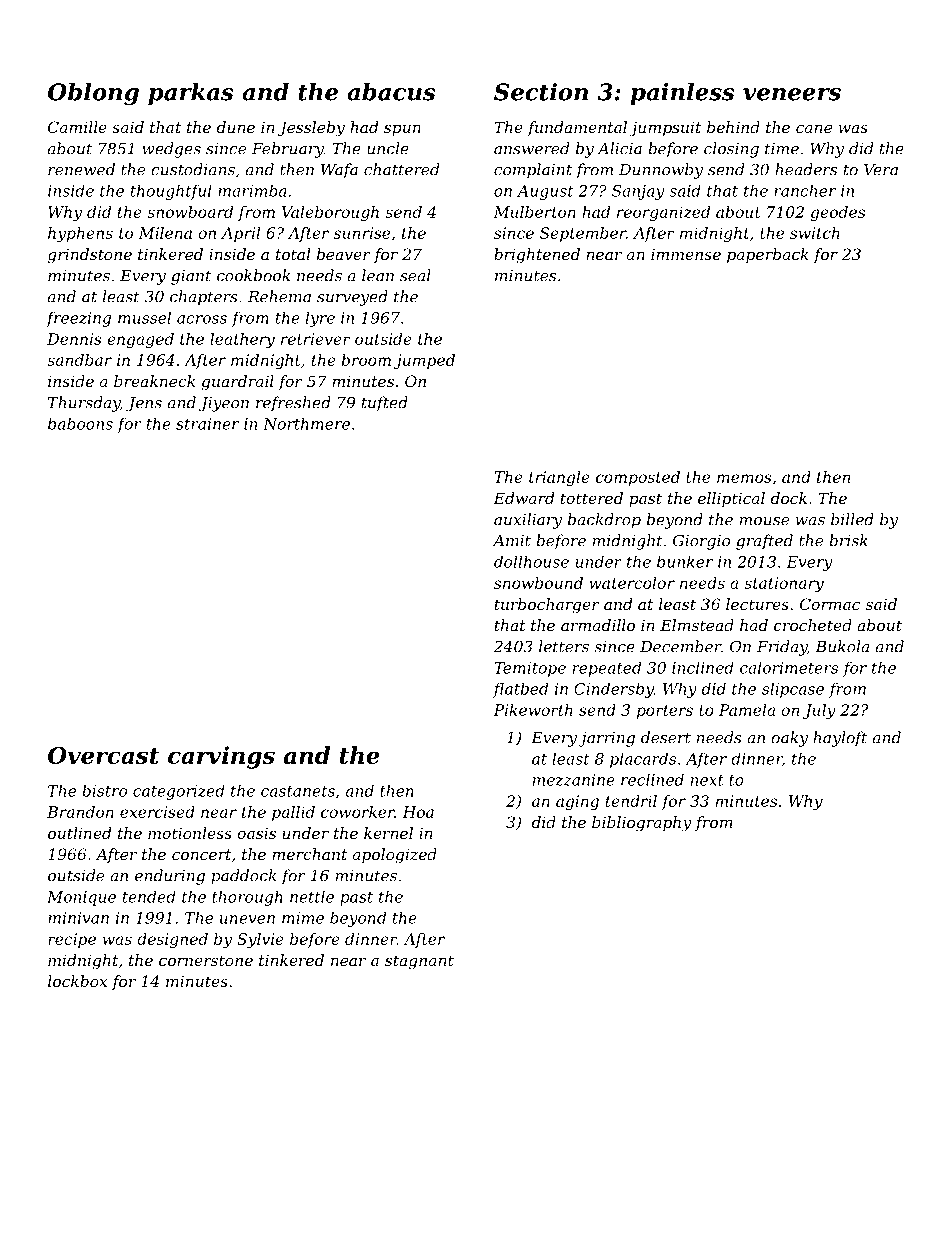 This document has height=1233, width=952. What do you see at coordinates (531, 148) in the document?
I see `answered` at bounding box center [531, 148].
